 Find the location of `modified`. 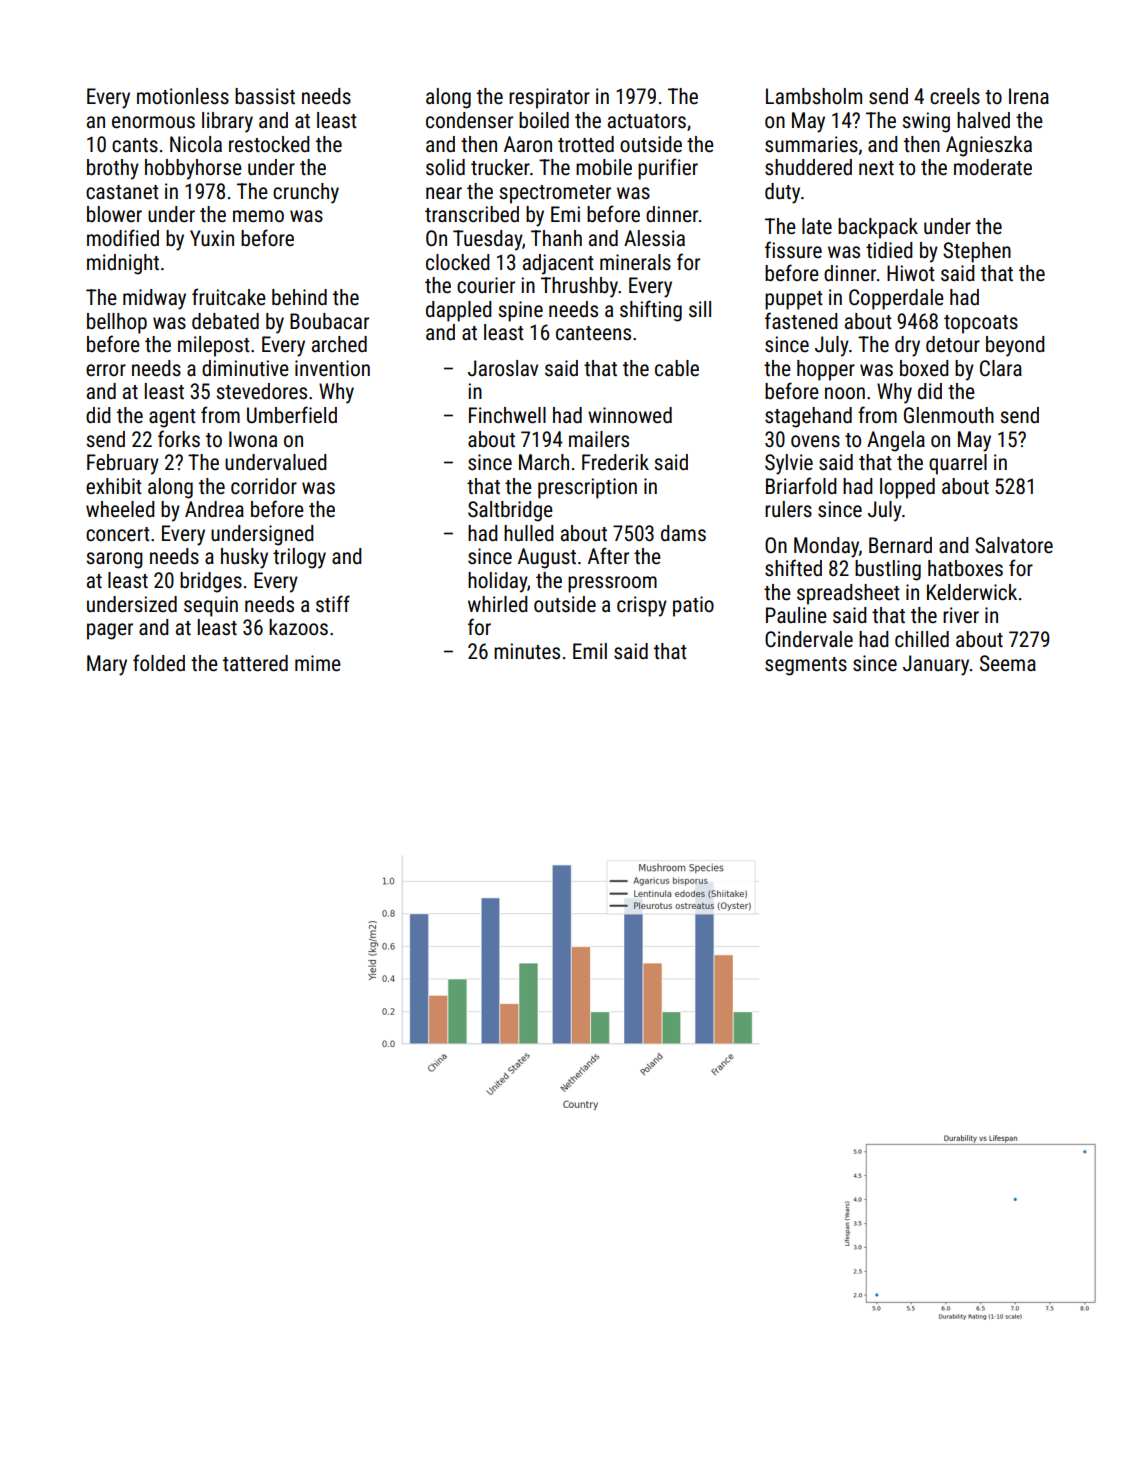

modified is located at coordinates (123, 237).
